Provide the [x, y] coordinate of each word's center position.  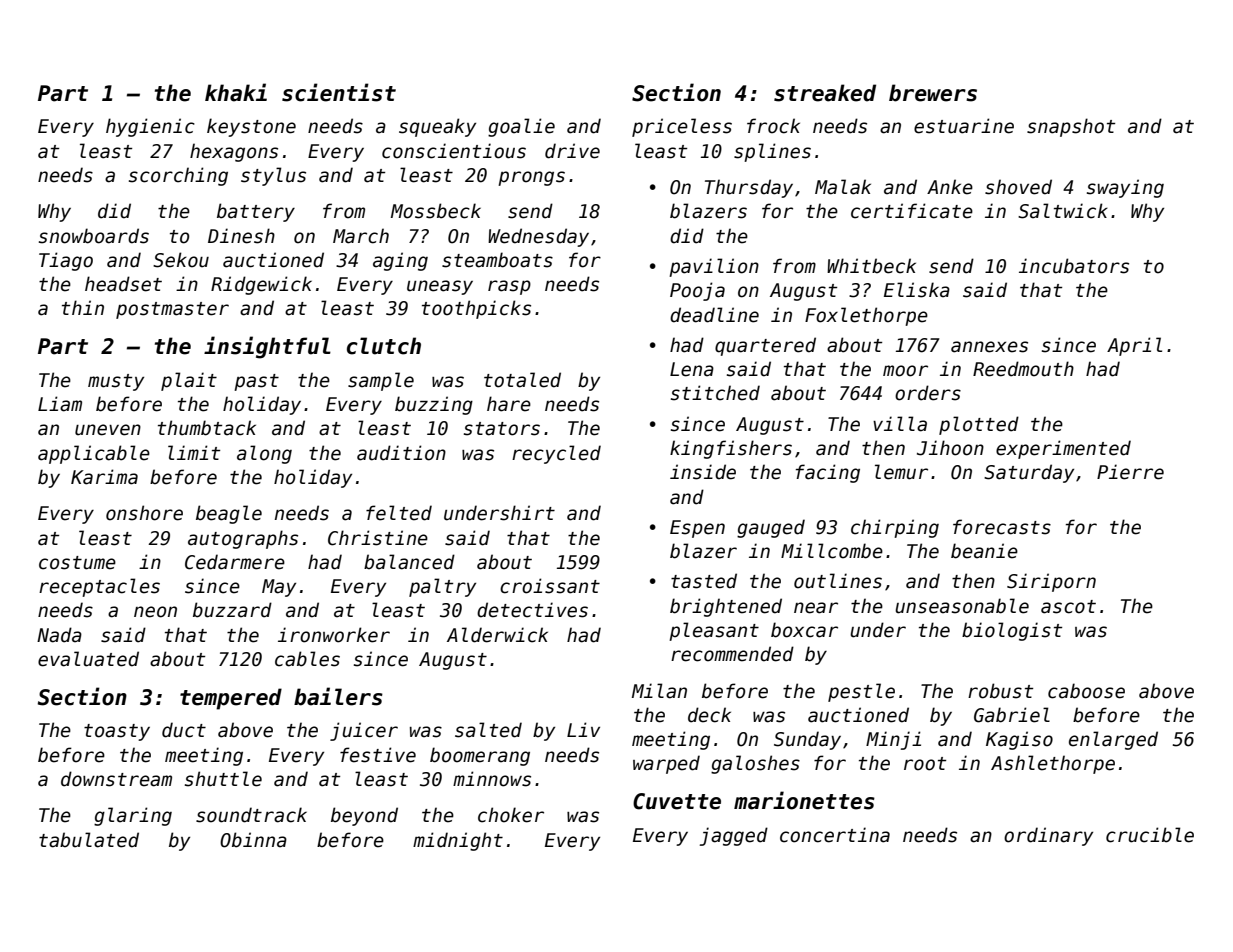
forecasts [1002, 527]
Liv [583, 729]
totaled [522, 380]
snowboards [94, 236]
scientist [339, 92]
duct [184, 730]
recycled [556, 454]
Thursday [749, 188]
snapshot [1071, 127]
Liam [60, 404]
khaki [236, 92]
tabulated [89, 840]
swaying [1125, 188]
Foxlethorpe [866, 316]
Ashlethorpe [1053, 764]
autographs [243, 539]
